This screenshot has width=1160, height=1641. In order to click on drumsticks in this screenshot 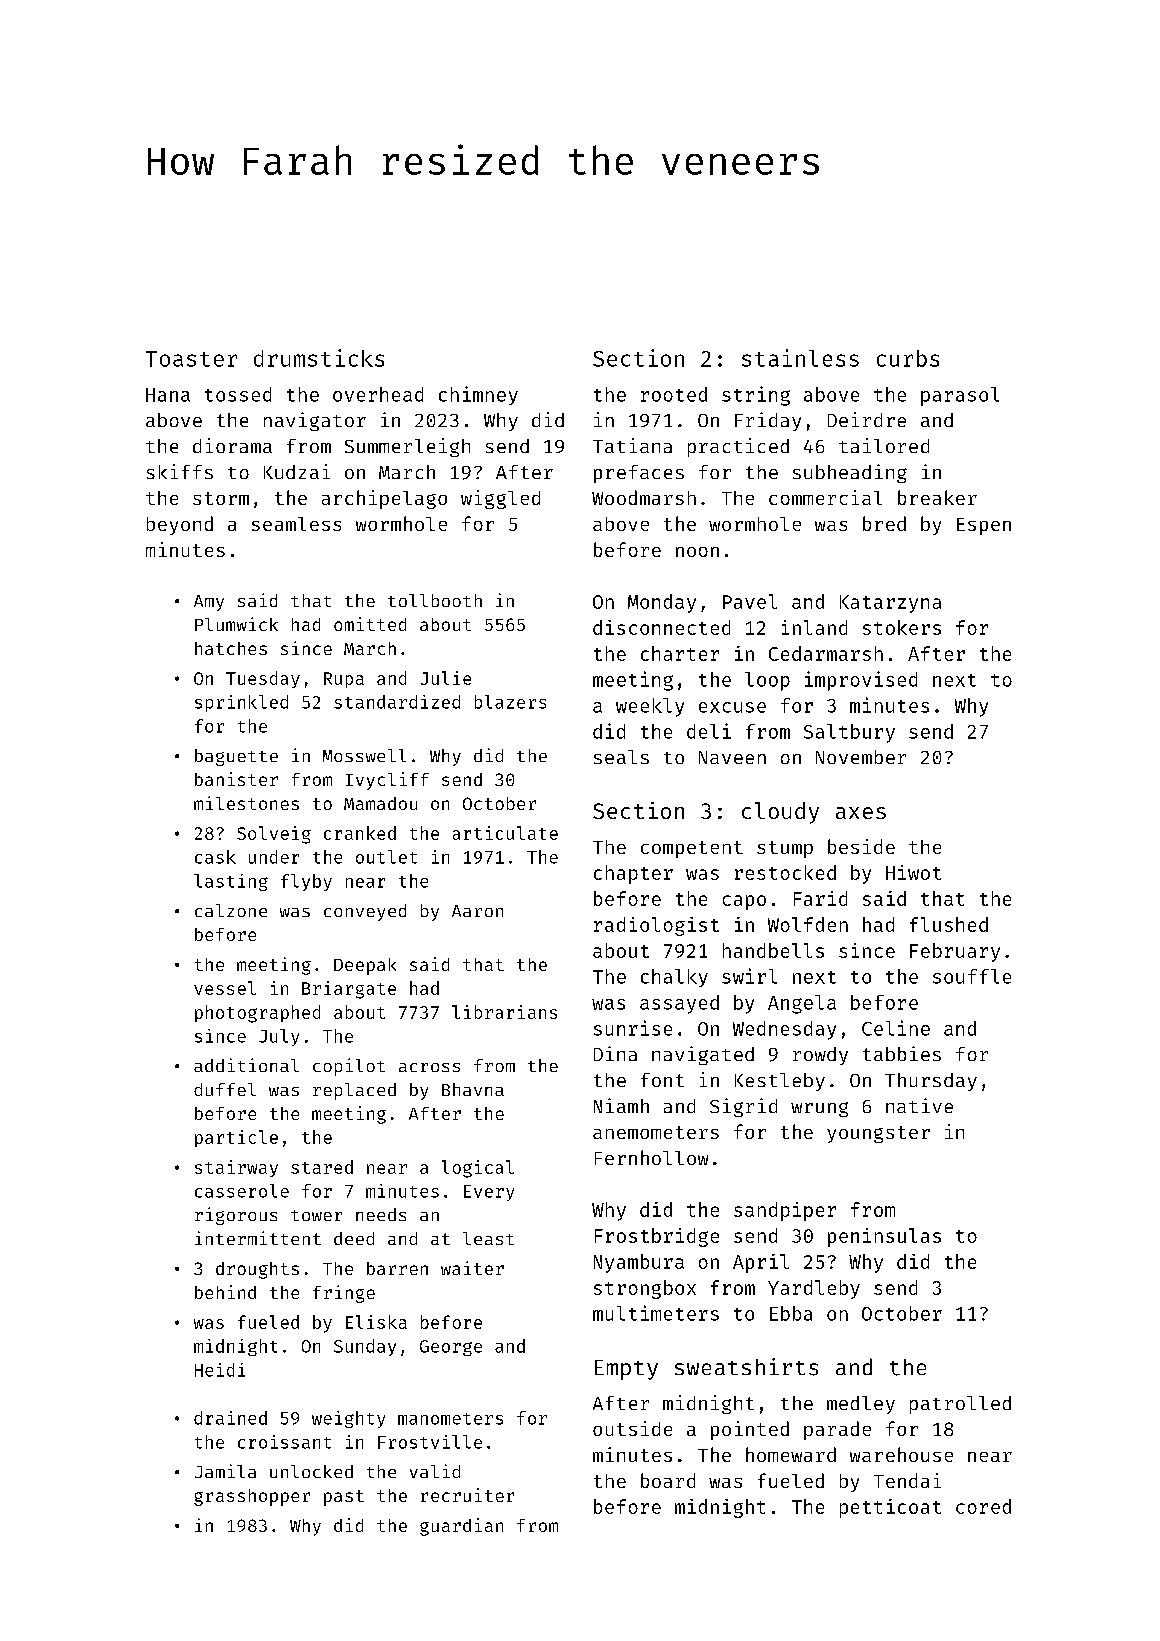, I will do `click(319, 358)`.
